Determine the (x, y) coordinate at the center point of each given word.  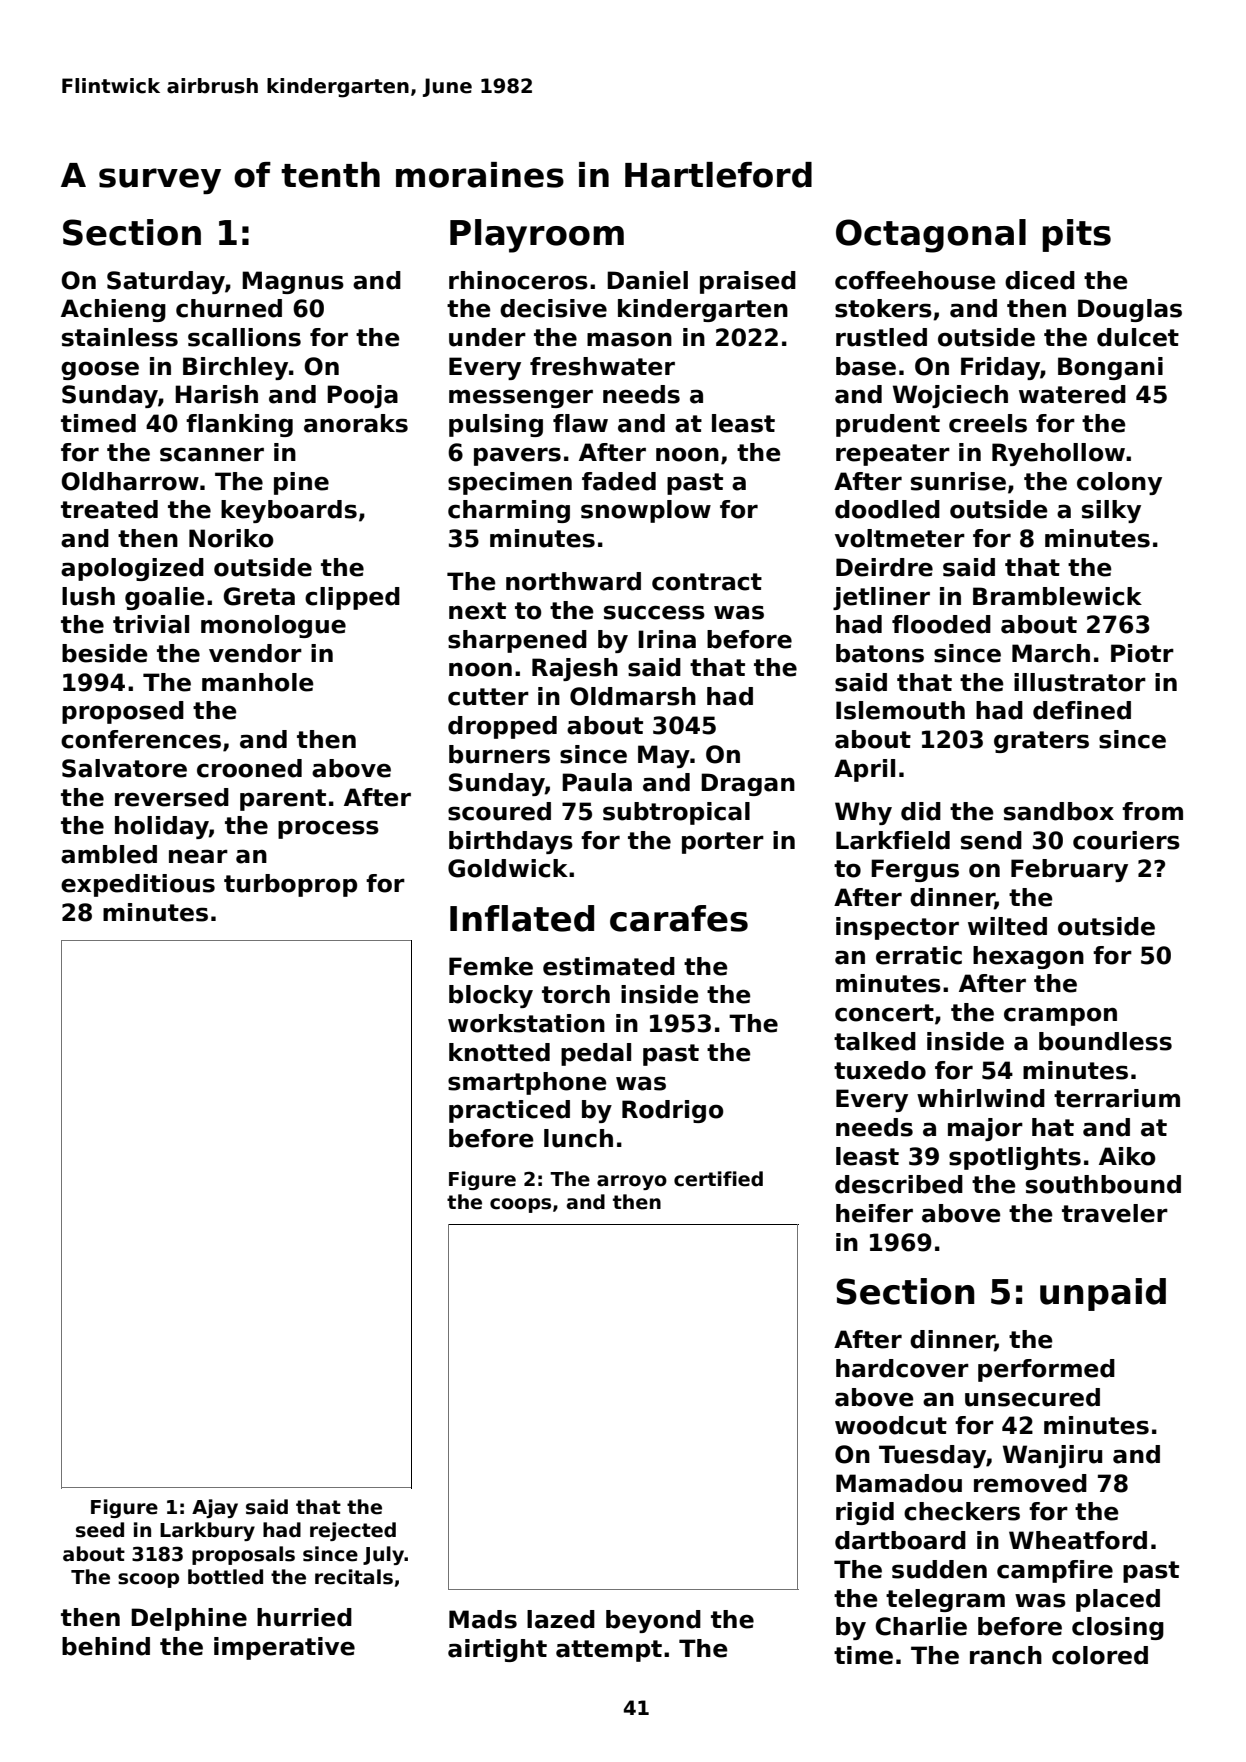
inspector (897, 928)
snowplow (646, 511)
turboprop (290, 885)
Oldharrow (130, 481)
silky (1111, 511)
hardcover (902, 1368)
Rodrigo (673, 1111)
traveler (1115, 1213)
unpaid (1103, 1294)
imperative (284, 1648)
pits (1076, 235)
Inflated (522, 918)
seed (100, 1530)
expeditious (138, 885)
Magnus (293, 282)
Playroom (537, 236)
